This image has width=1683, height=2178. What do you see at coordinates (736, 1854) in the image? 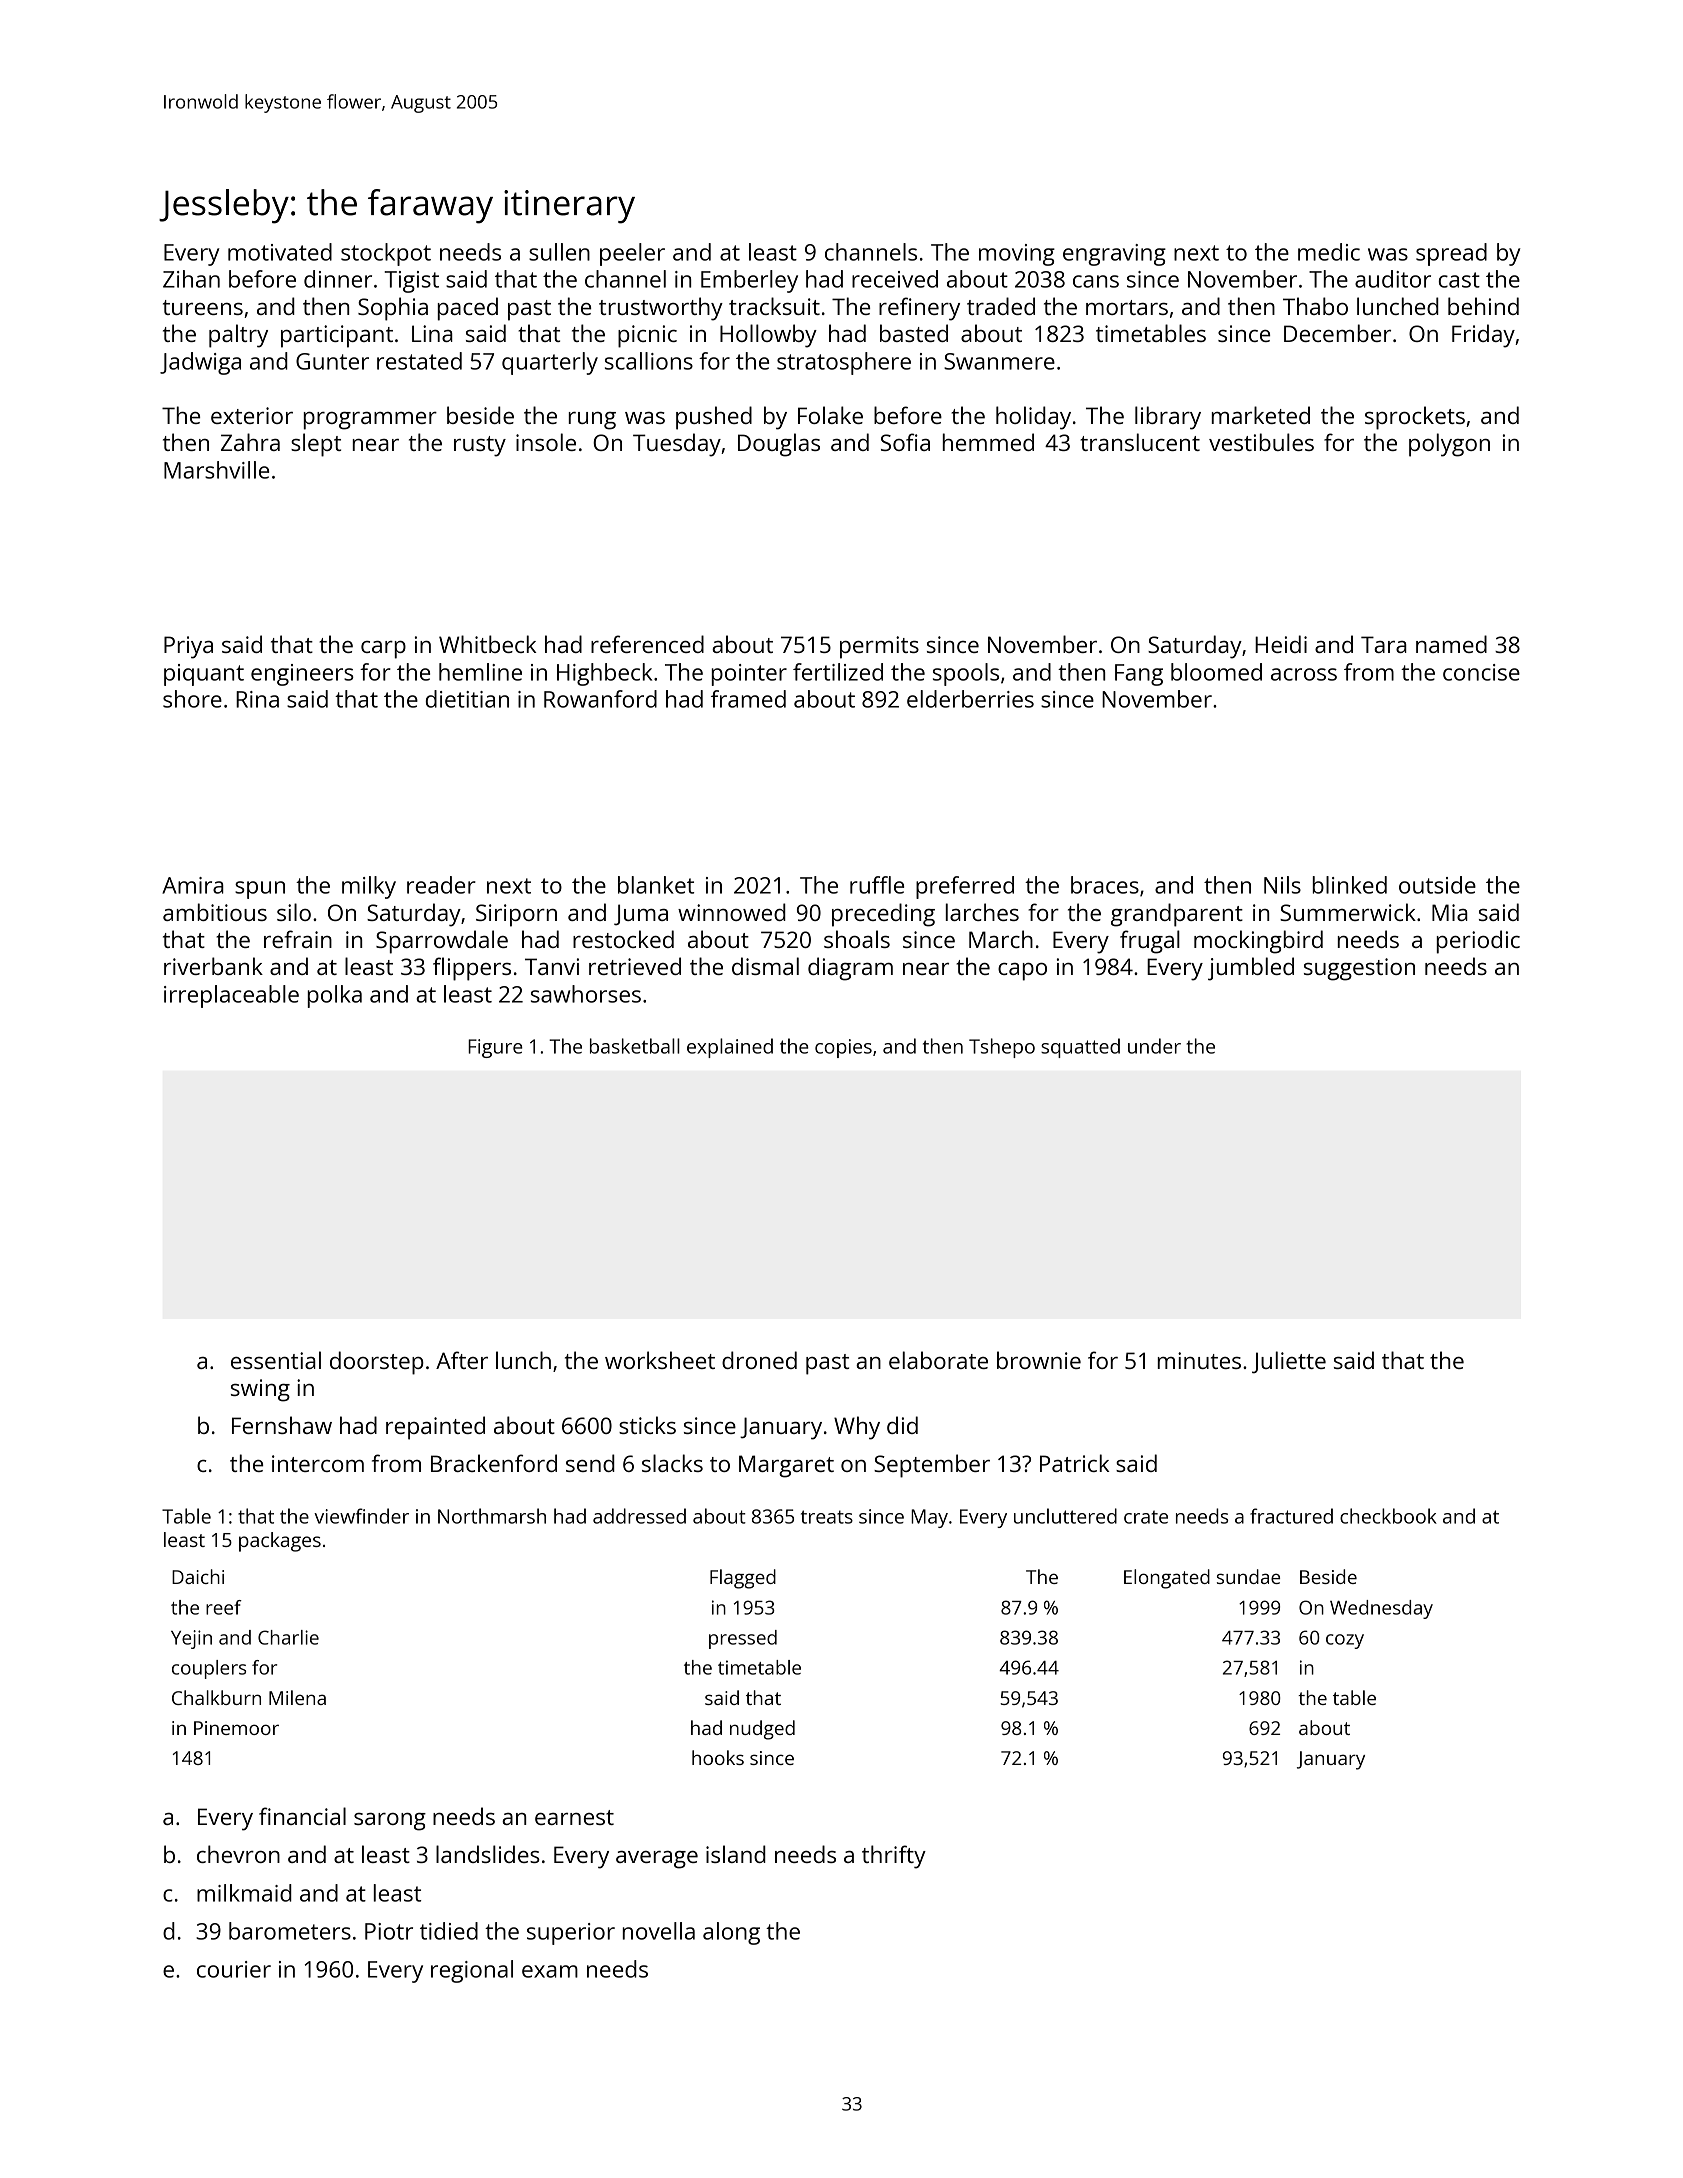
I see `island` at bounding box center [736, 1854].
